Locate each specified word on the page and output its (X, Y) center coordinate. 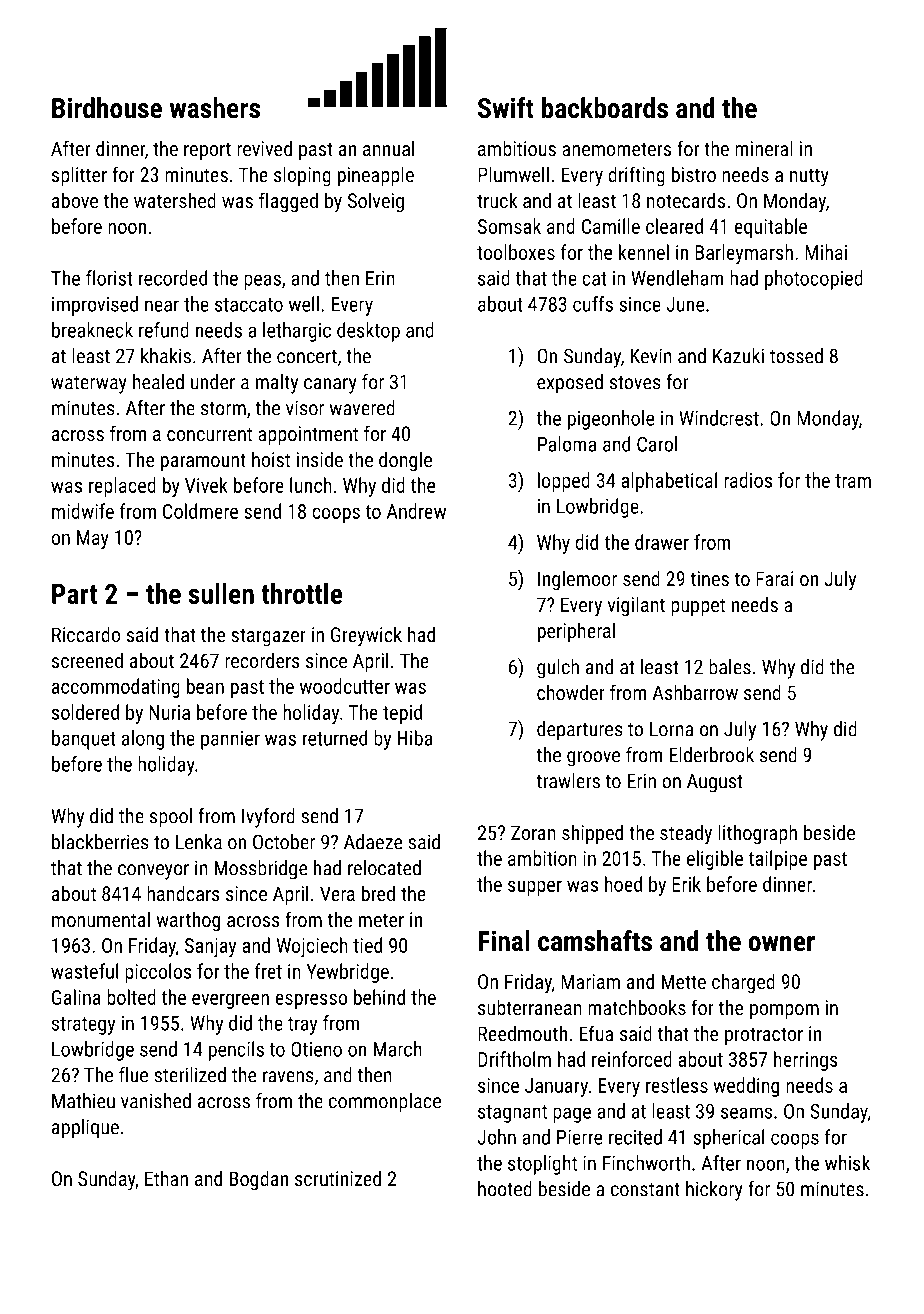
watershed (175, 200)
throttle (301, 593)
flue (133, 1075)
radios (748, 480)
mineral (764, 148)
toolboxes (516, 252)
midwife (83, 511)
